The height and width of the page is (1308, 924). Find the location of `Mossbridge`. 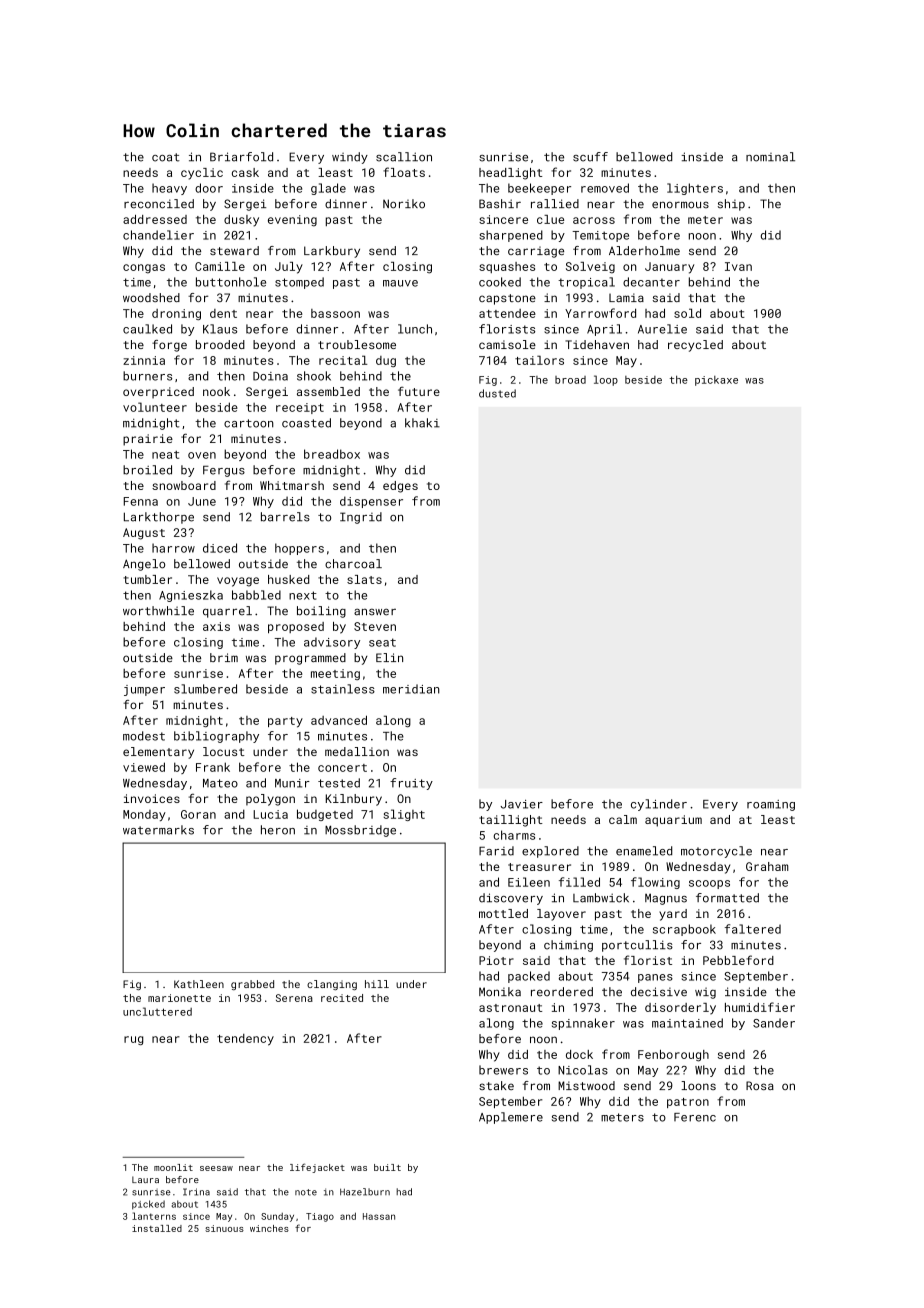

Mossbridge is located at coordinates (360, 831).
